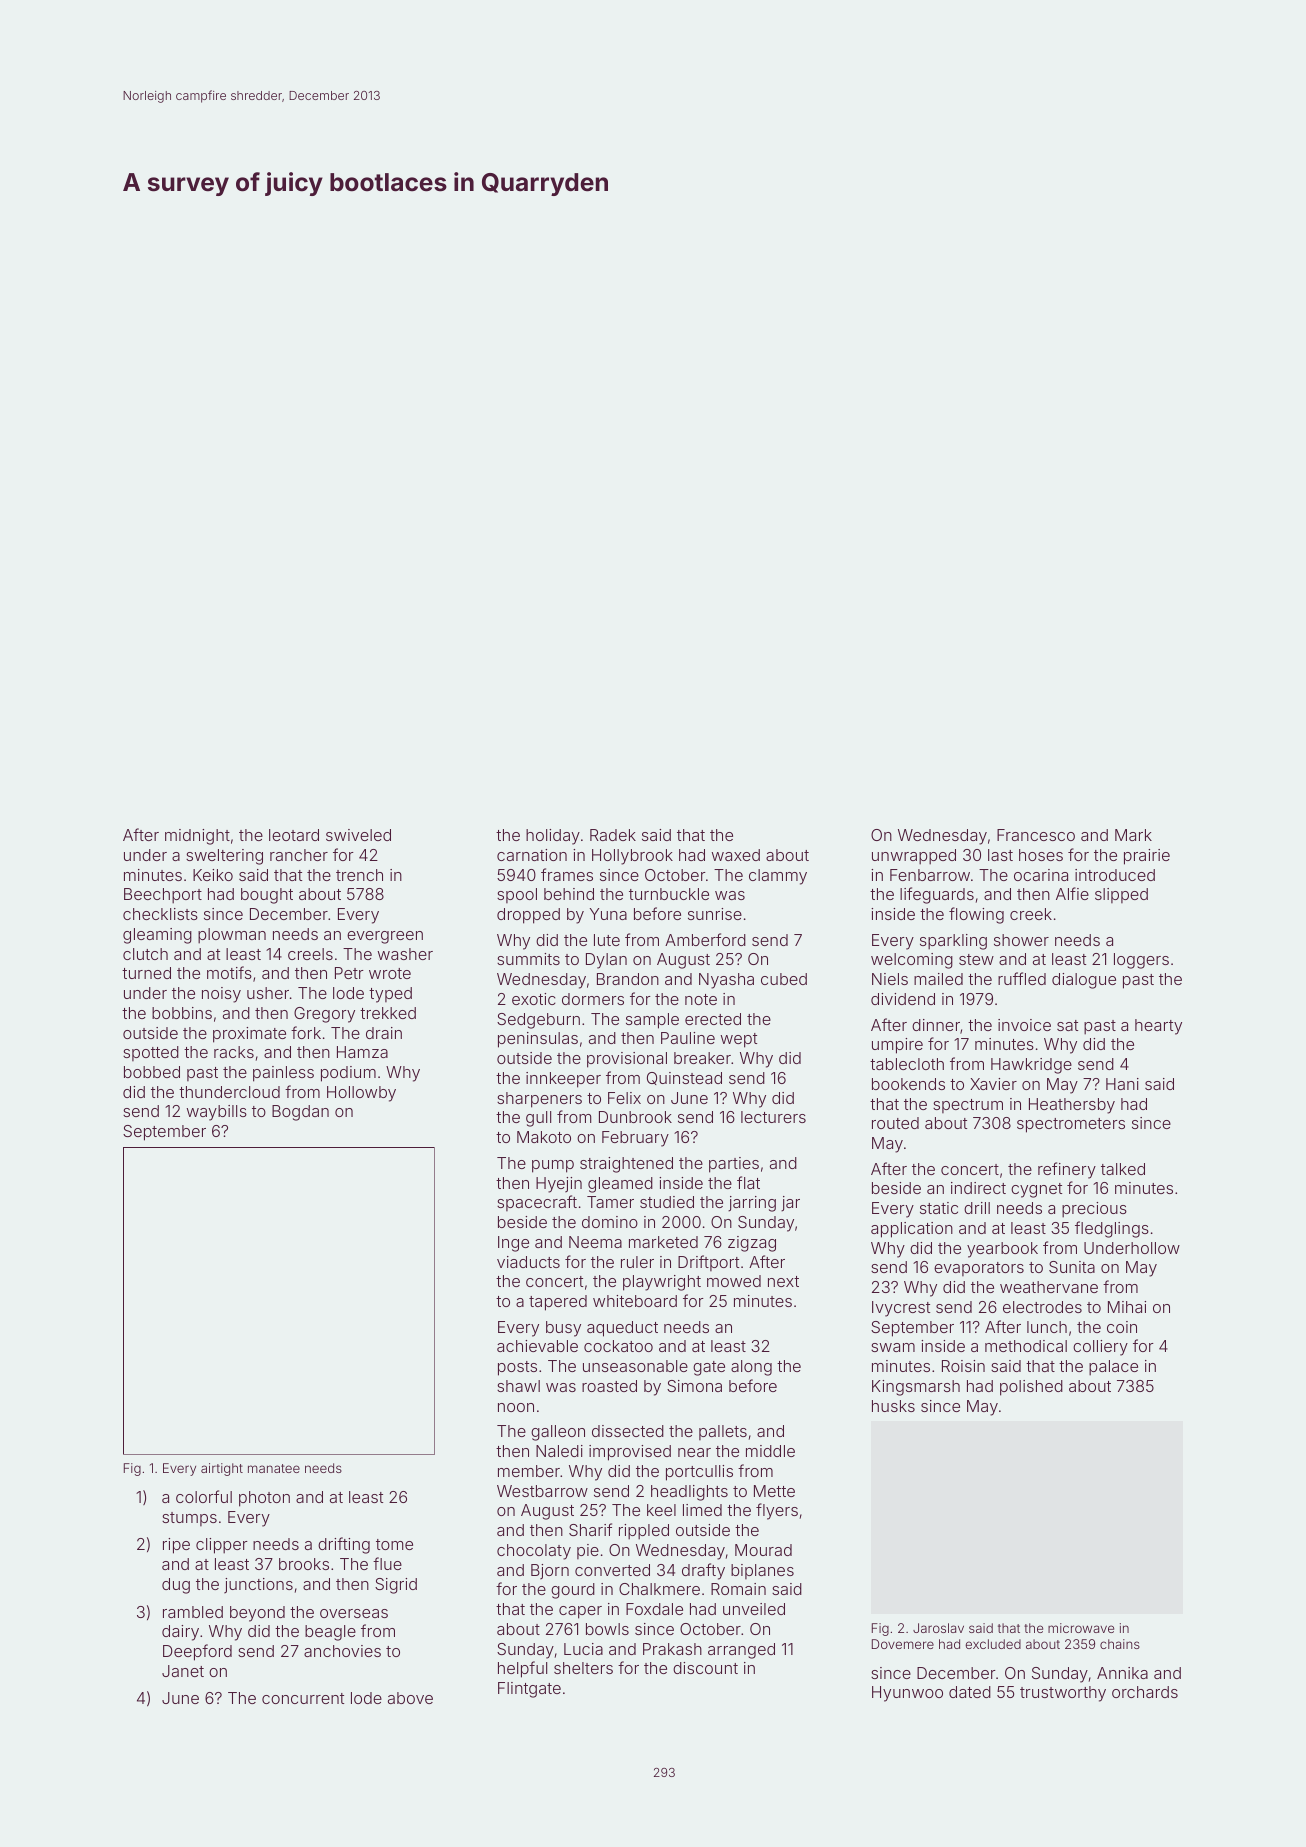  I want to click on concurrent, so click(303, 1698).
